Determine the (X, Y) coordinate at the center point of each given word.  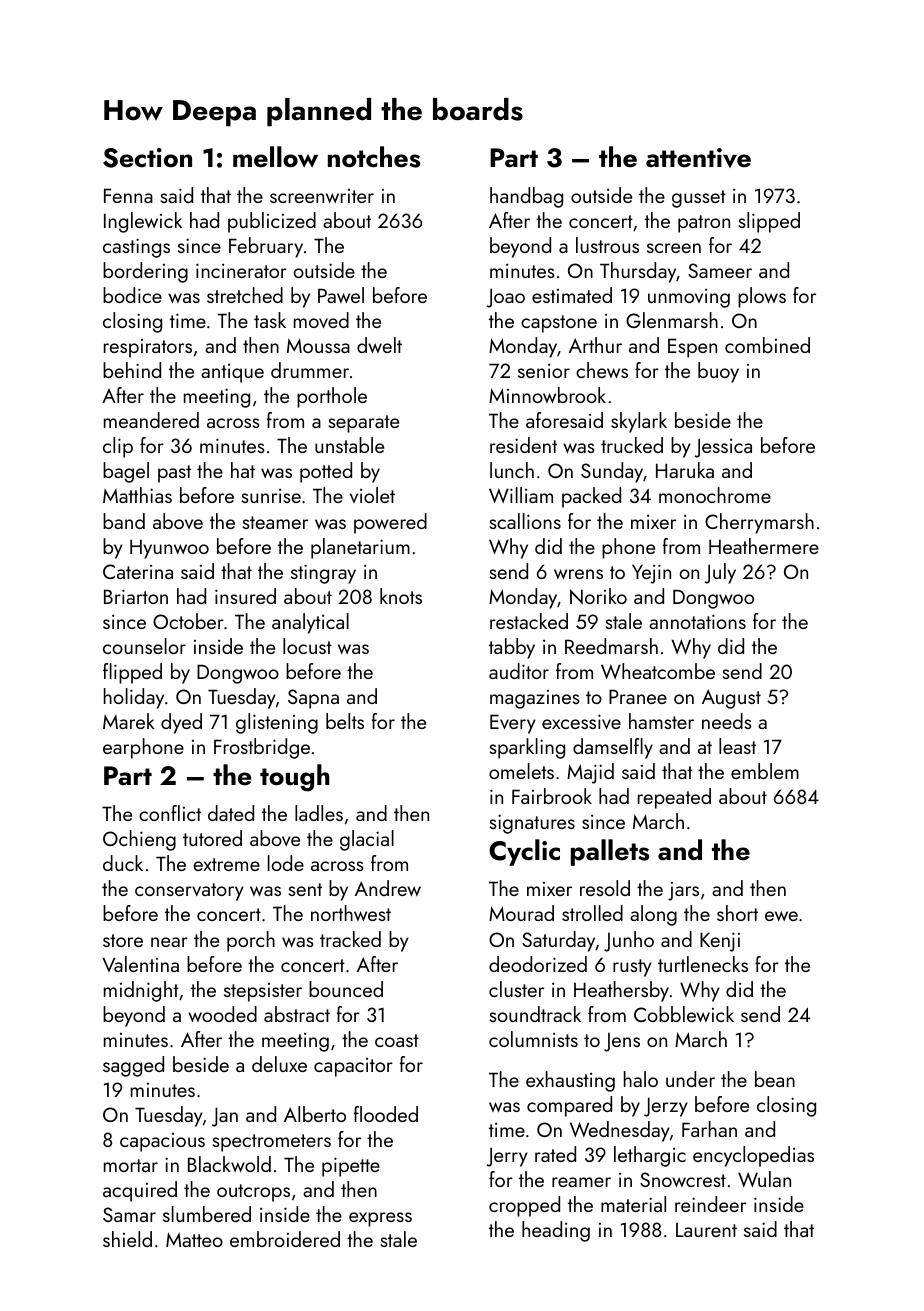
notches (374, 157)
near (169, 942)
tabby (512, 648)
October (188, 621)
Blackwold (229, 1164)
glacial (367, 840)
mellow (275, 157)
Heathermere (764, 546)
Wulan (764, 1179)
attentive (698, 158)
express (380, 1219)
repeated (674, 798)
